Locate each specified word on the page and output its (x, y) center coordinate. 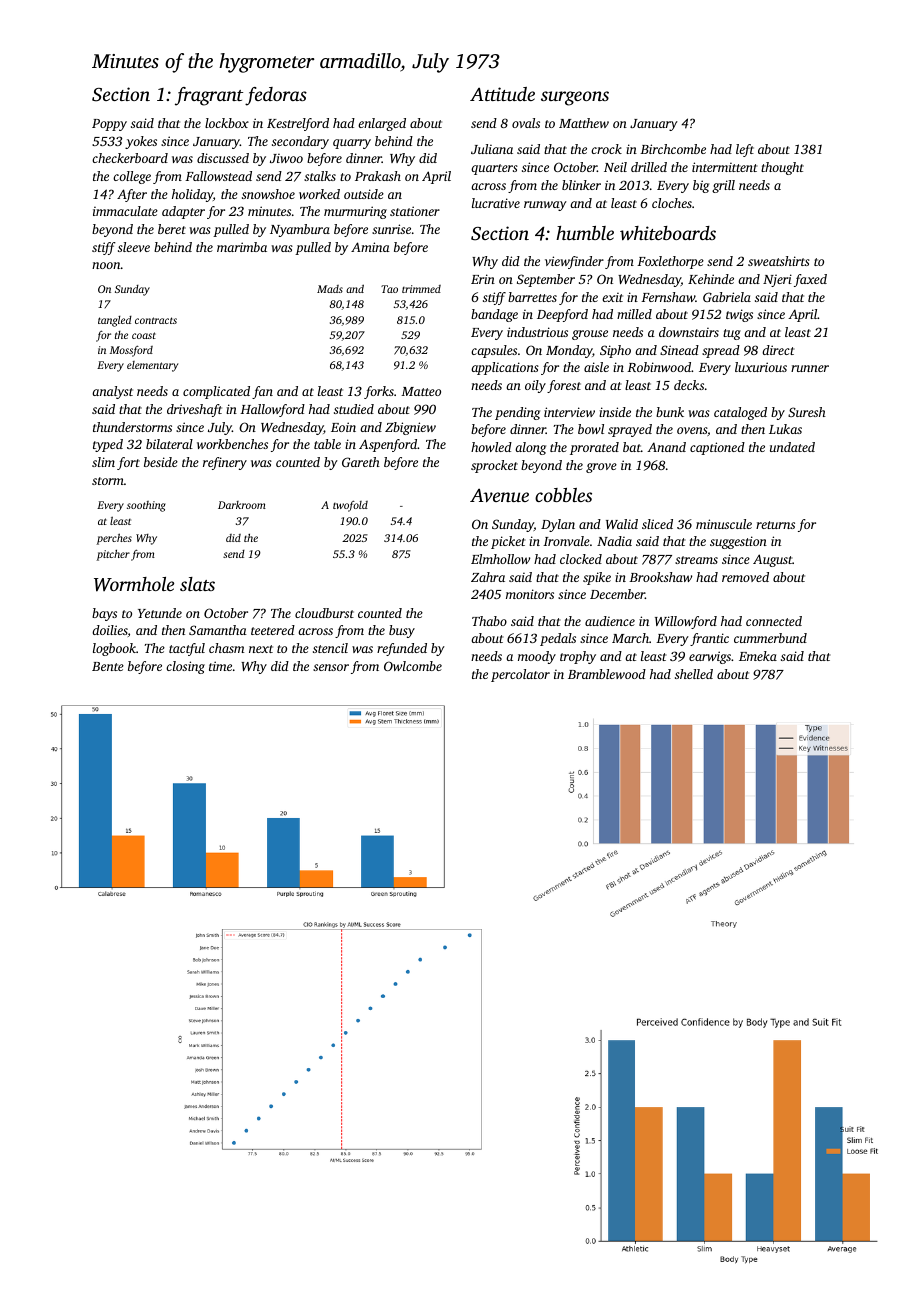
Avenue (499, 495)
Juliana (492, 149)
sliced (657, 524)
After (132, 195)
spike (597, 578)
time (220, 666)
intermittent (724, 167)
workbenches (232, 444)
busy (402, 631)
